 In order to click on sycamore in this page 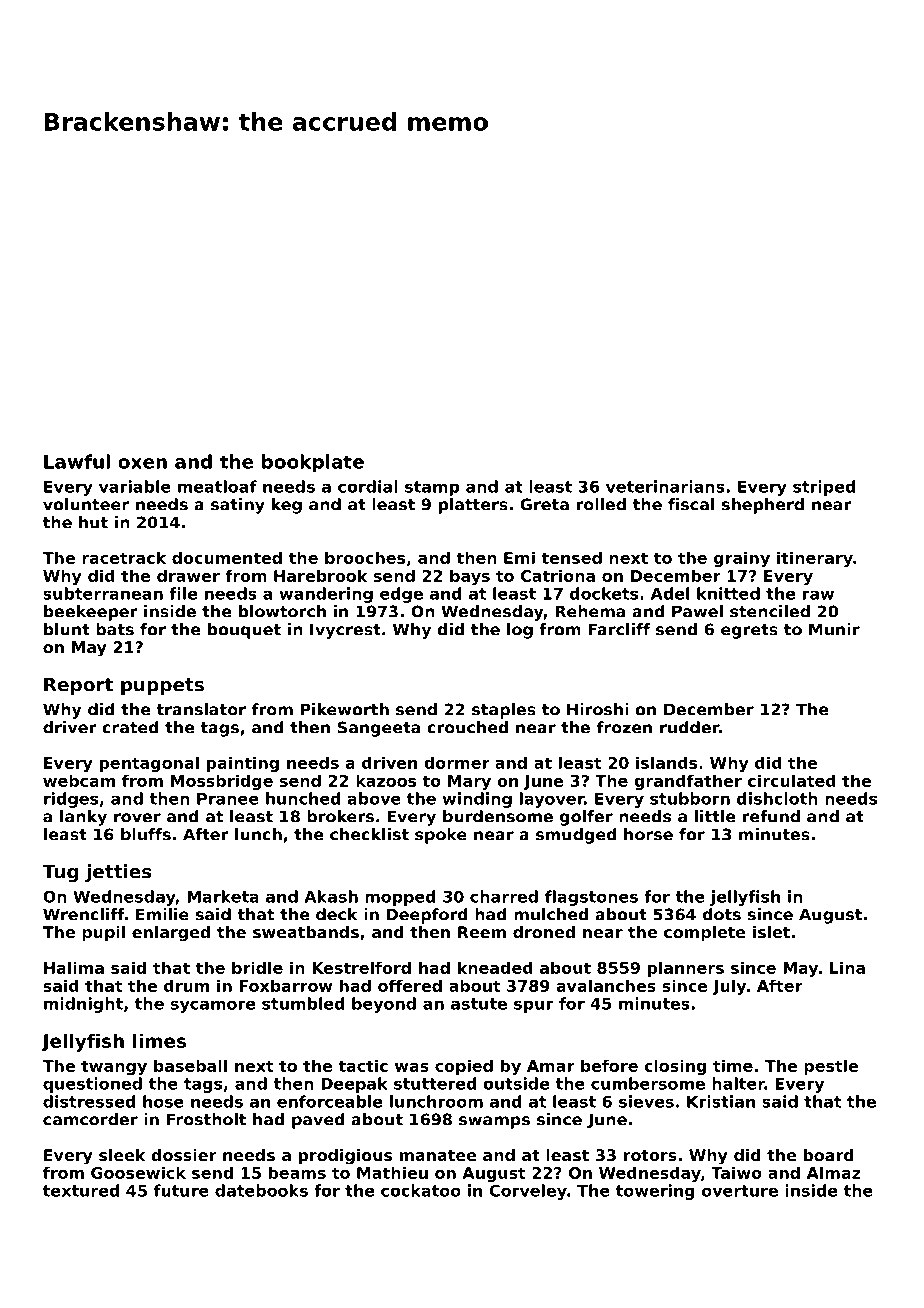, I will do `click(213, 1006)`.
